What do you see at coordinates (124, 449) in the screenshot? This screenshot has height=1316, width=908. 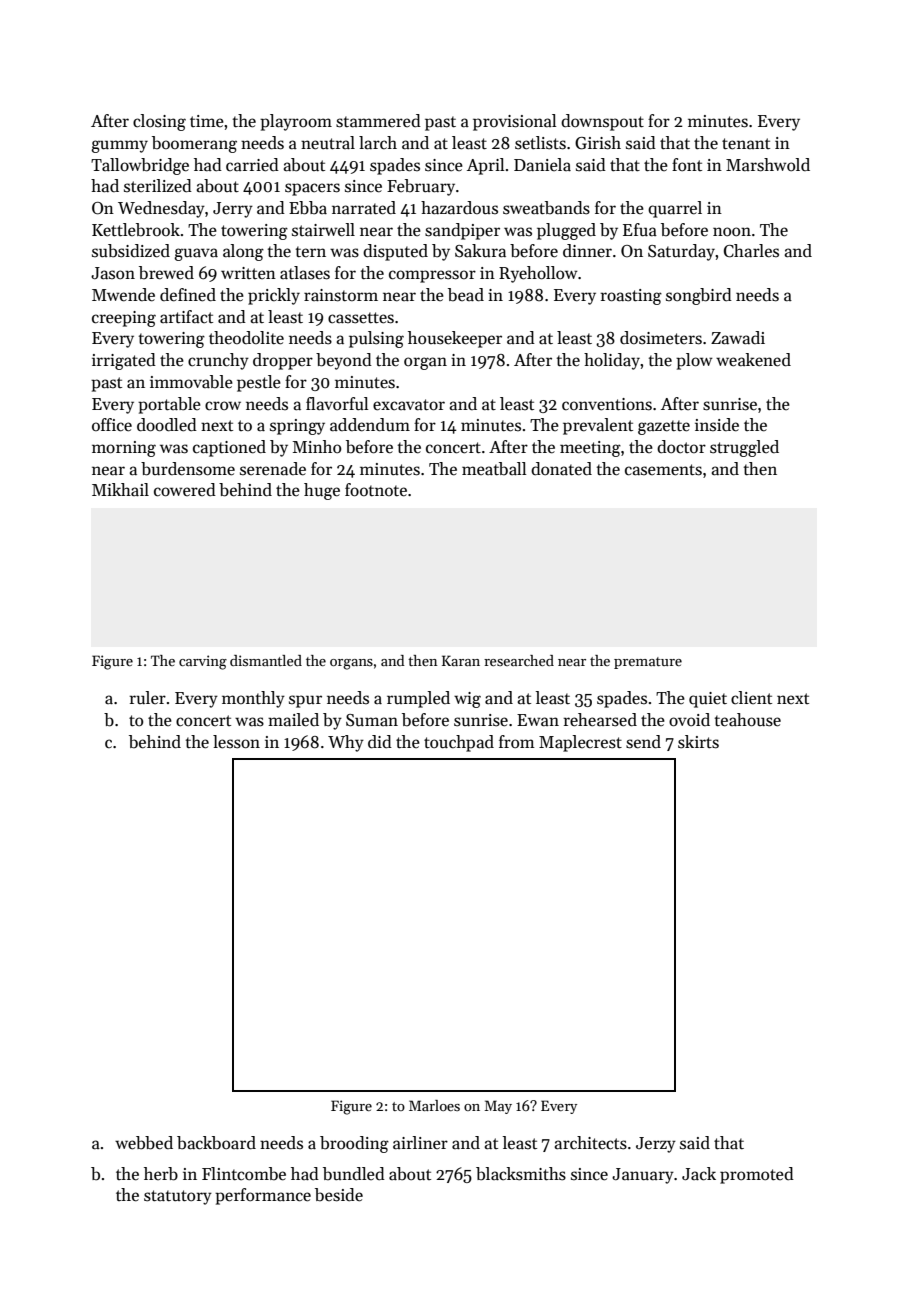 I see `morning` at bounding box center [124, 449].
